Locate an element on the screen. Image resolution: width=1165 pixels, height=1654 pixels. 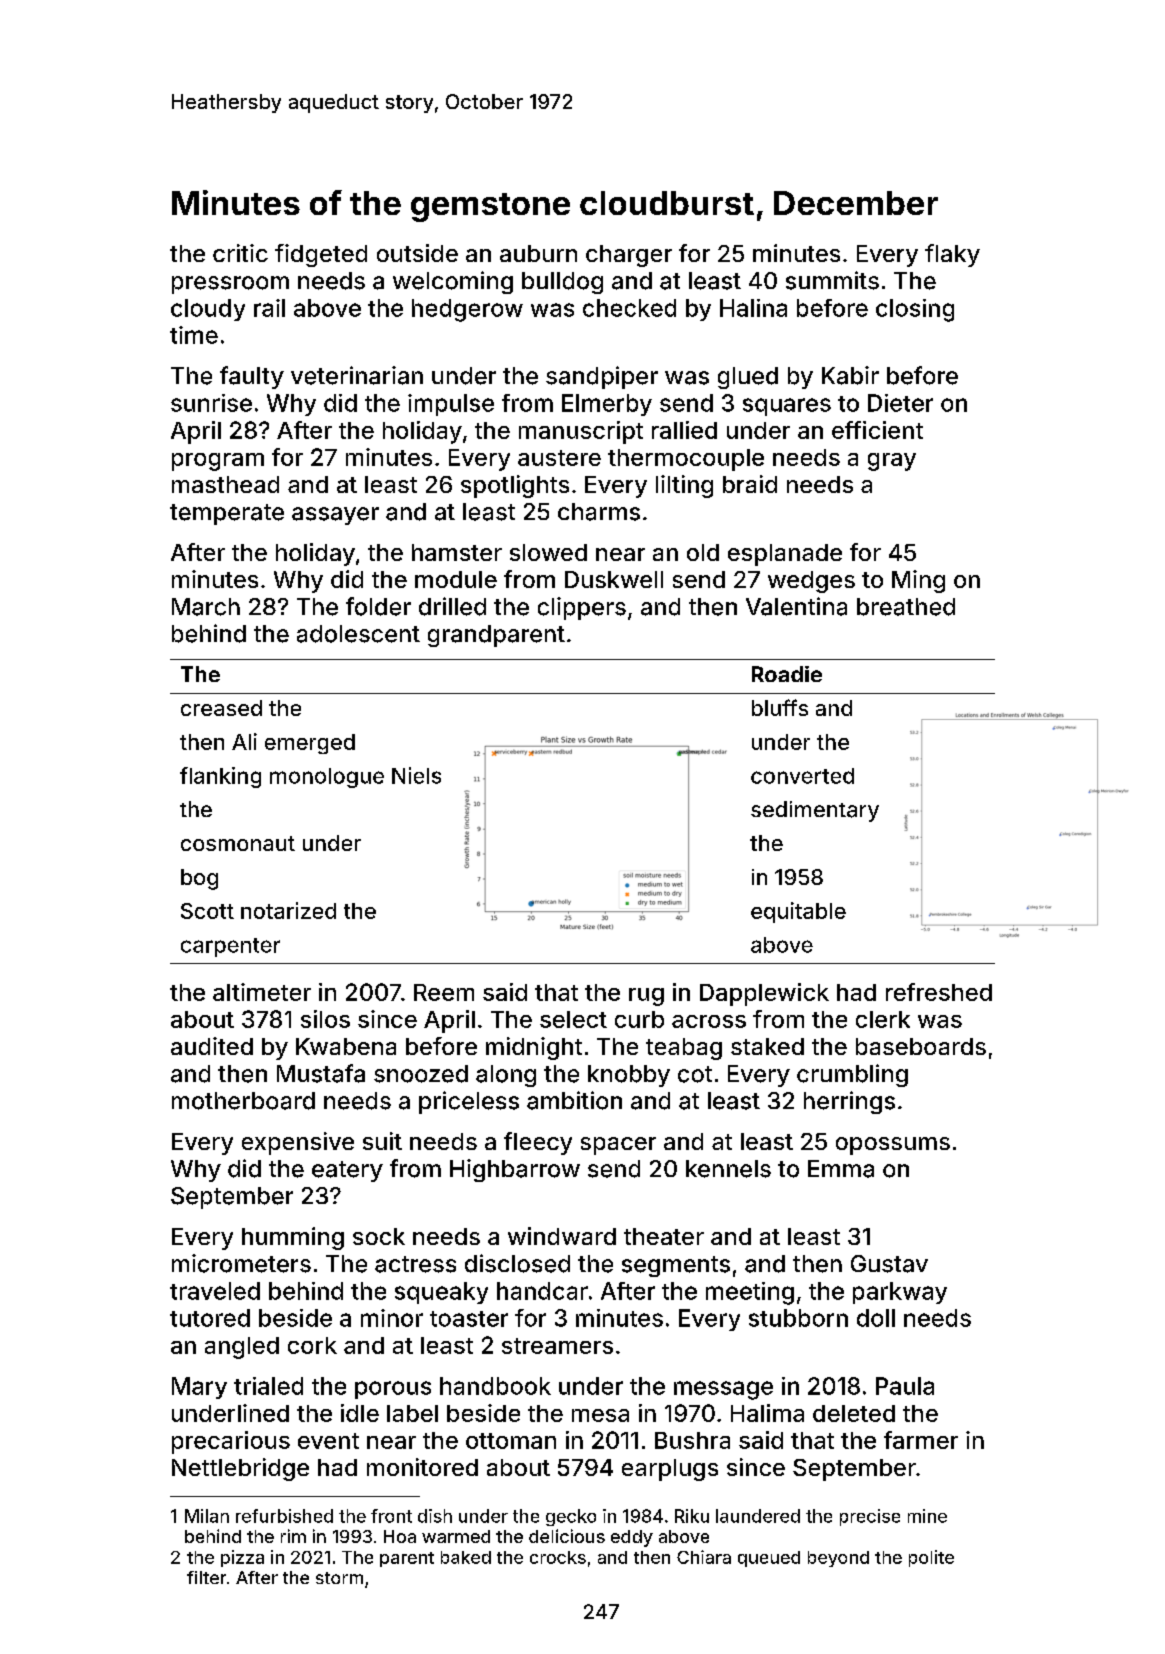
Niels is located at coordinates (416, 775).
